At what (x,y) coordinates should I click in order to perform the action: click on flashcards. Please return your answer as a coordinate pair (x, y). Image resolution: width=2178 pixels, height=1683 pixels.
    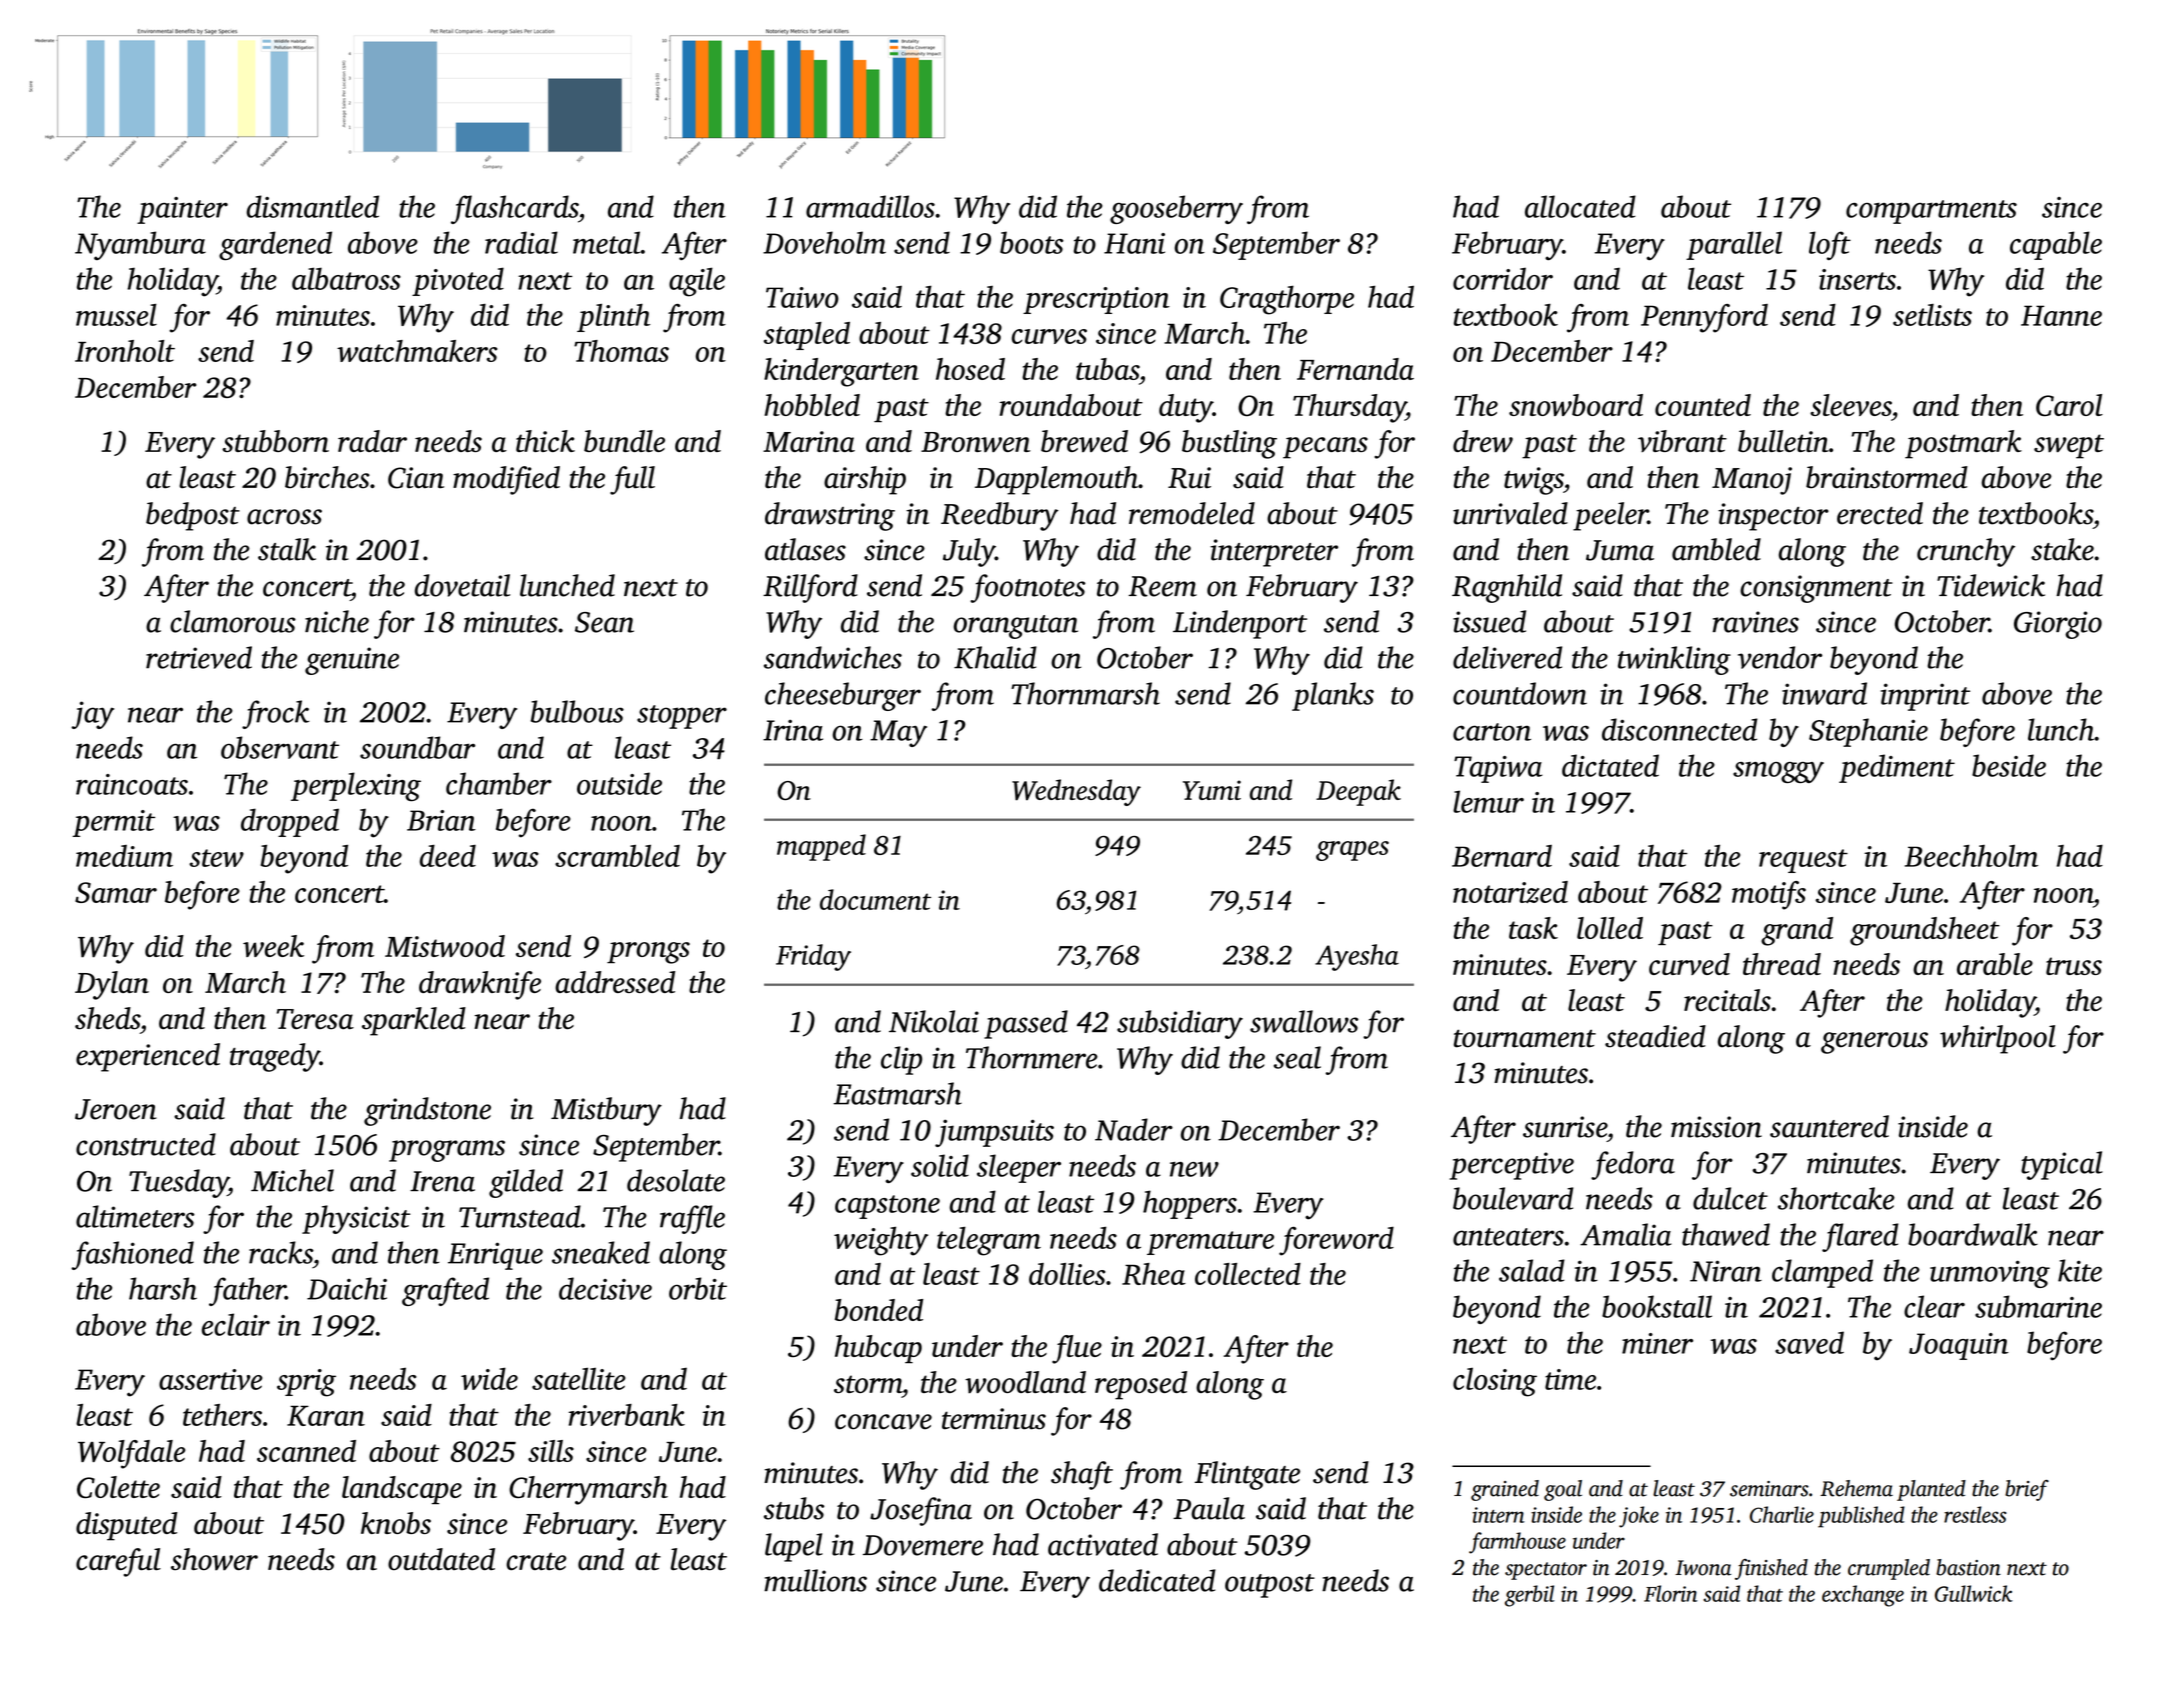
    Looking at the image, I should click on (514, 209).
